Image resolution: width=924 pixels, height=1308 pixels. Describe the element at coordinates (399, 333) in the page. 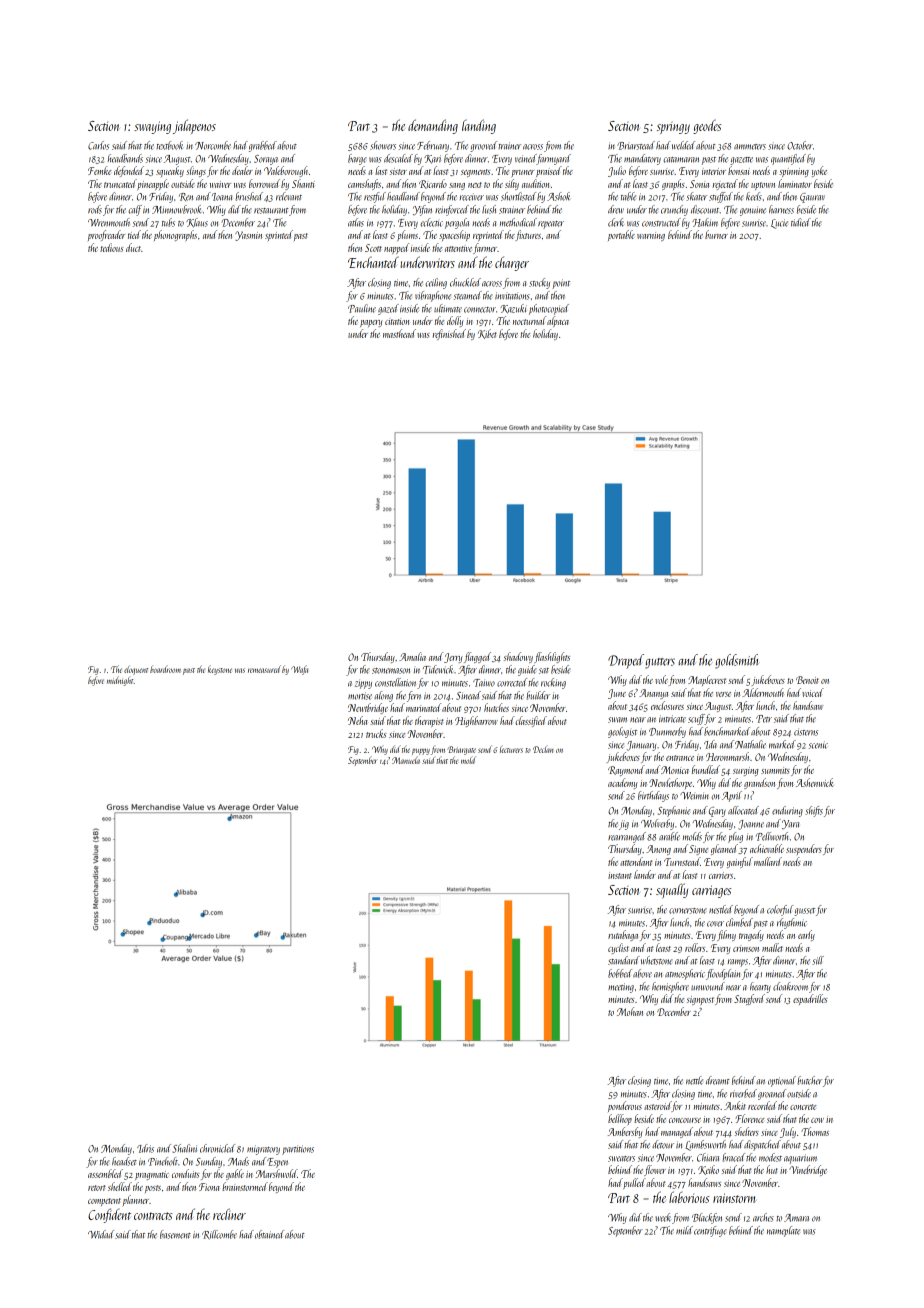

I see `masthead` at that location.
